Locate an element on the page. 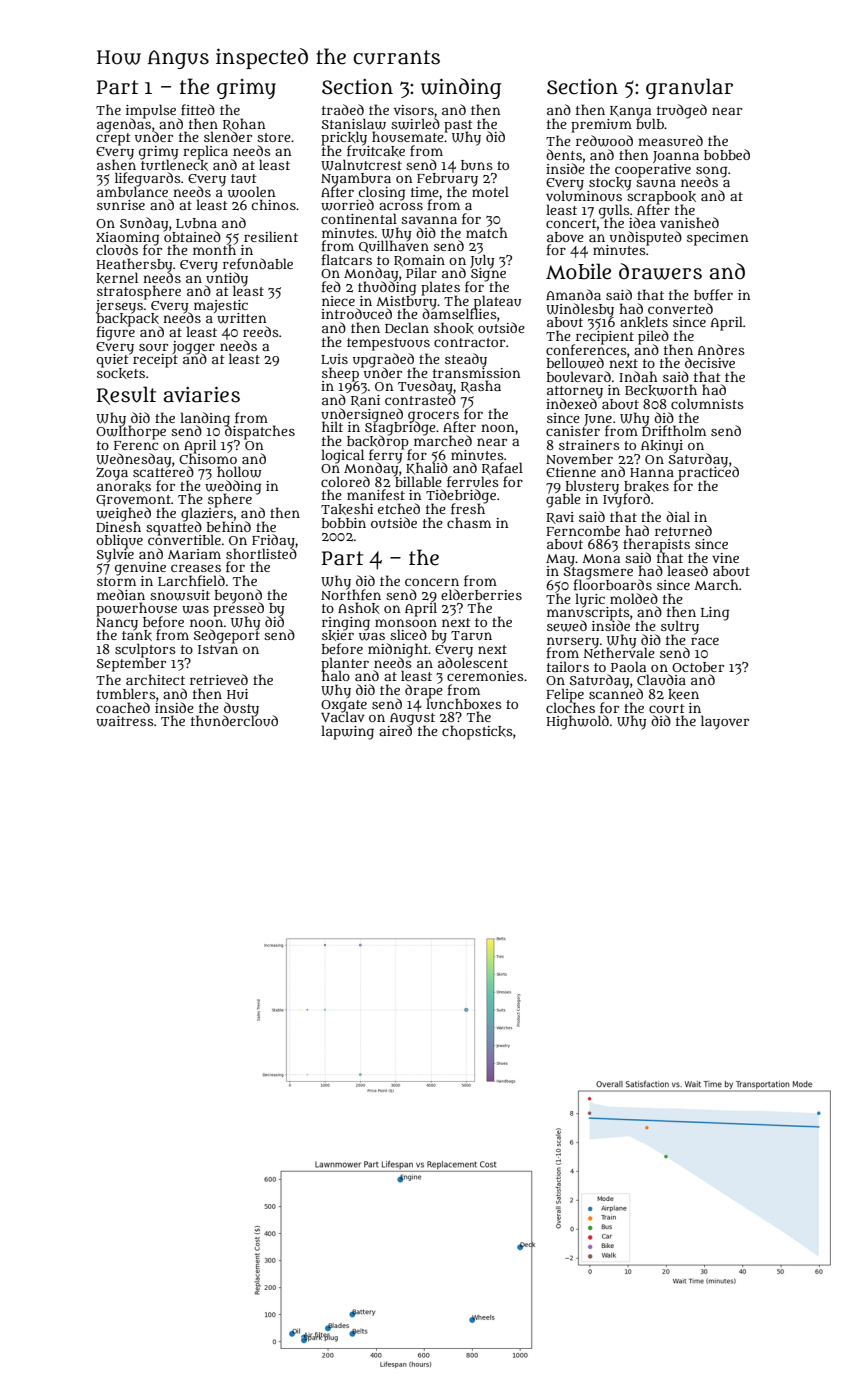  Luis is located at coordinates (334, 359).
